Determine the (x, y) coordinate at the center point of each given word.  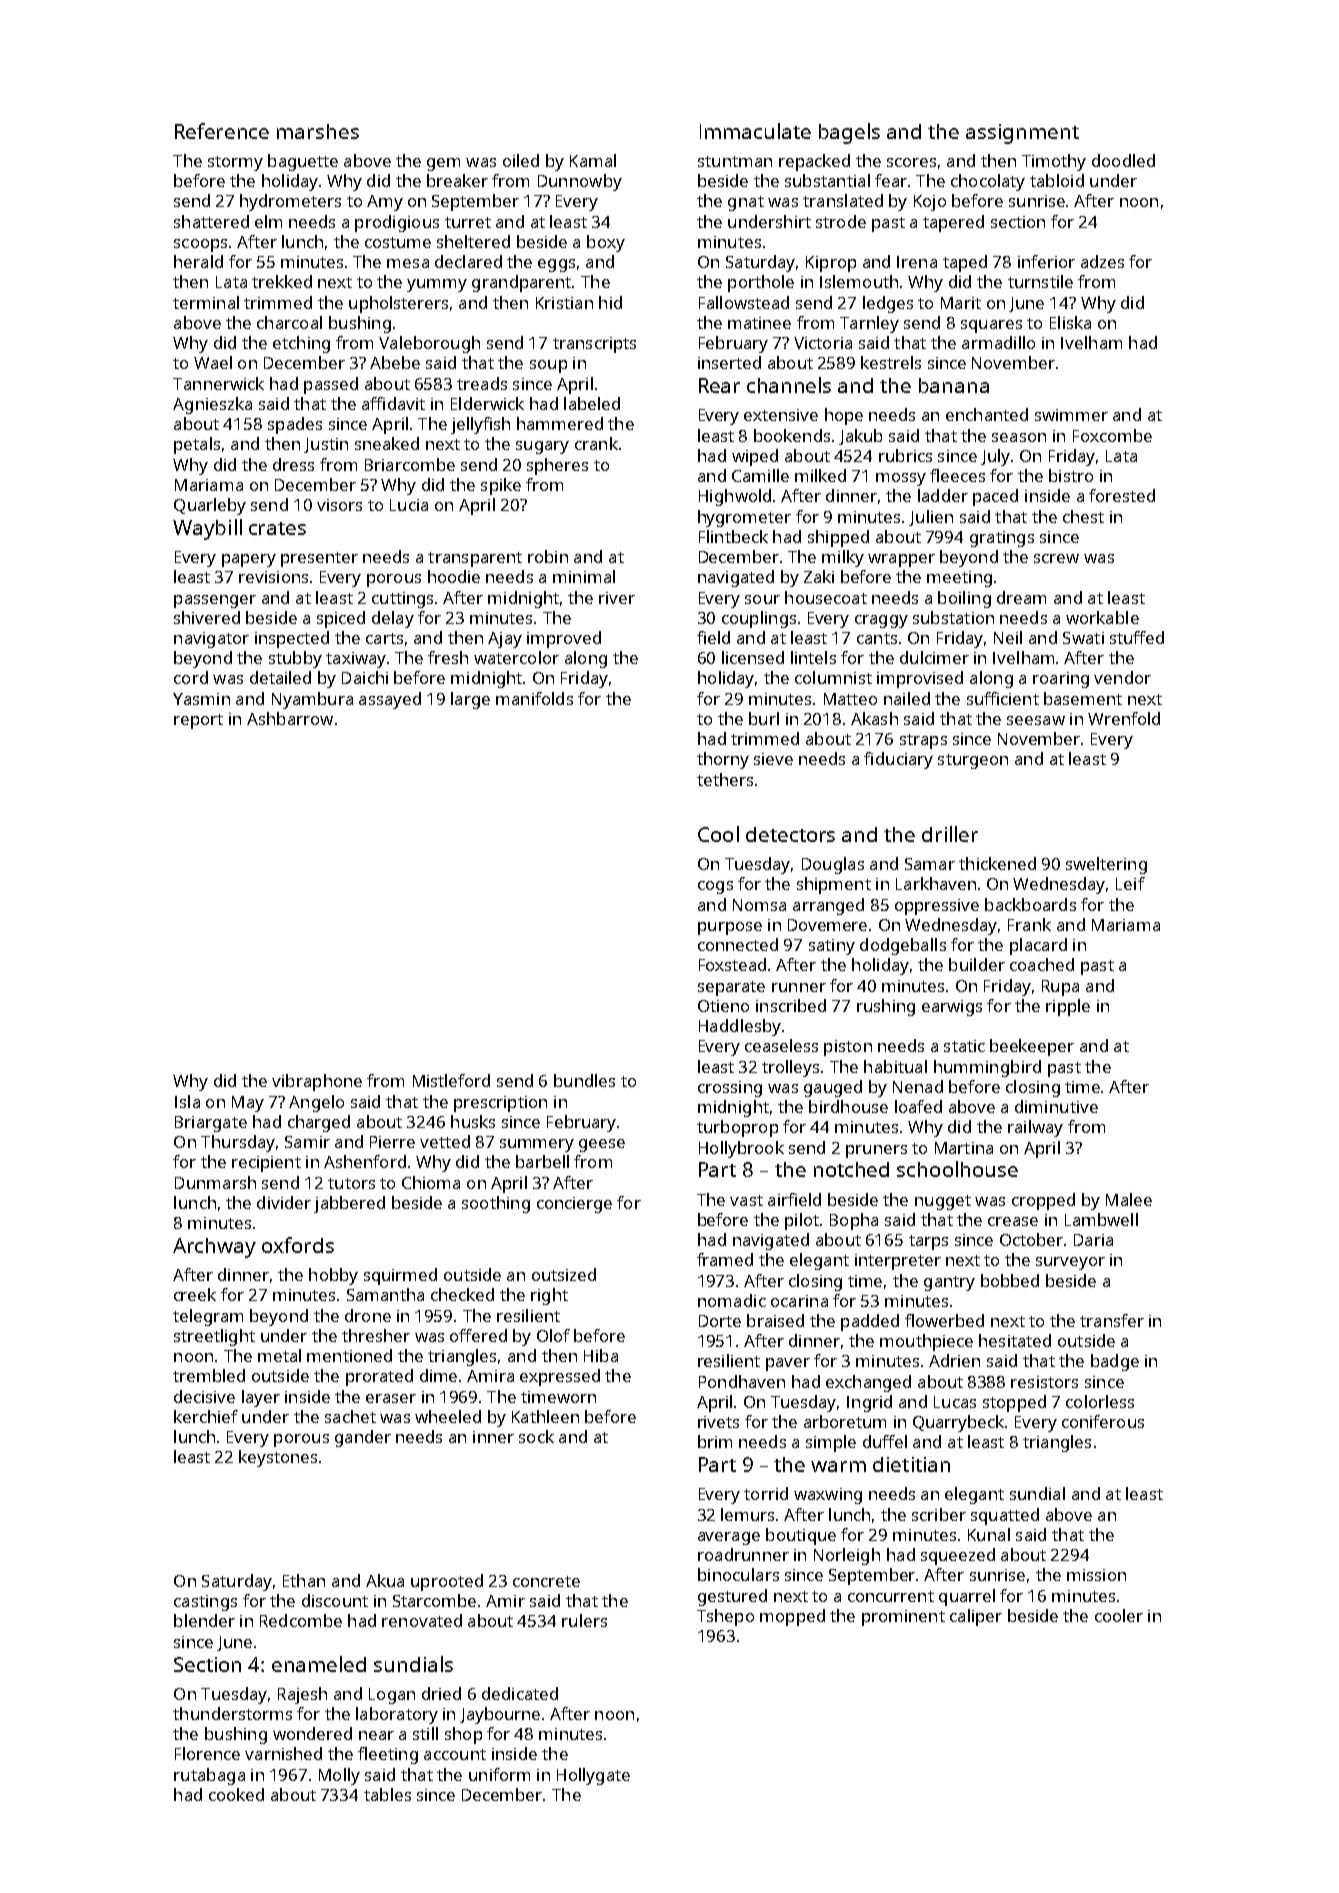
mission (1096, 1575)
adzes (1102, 261)
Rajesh (302, 1695)
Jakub (860, 437)
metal (279, 1355)
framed (725, 1259)
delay (393, 619)
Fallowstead (744, 302)
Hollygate (593, 1776)
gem (443, 164)
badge (1115, 1362)
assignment (1022, 134)
